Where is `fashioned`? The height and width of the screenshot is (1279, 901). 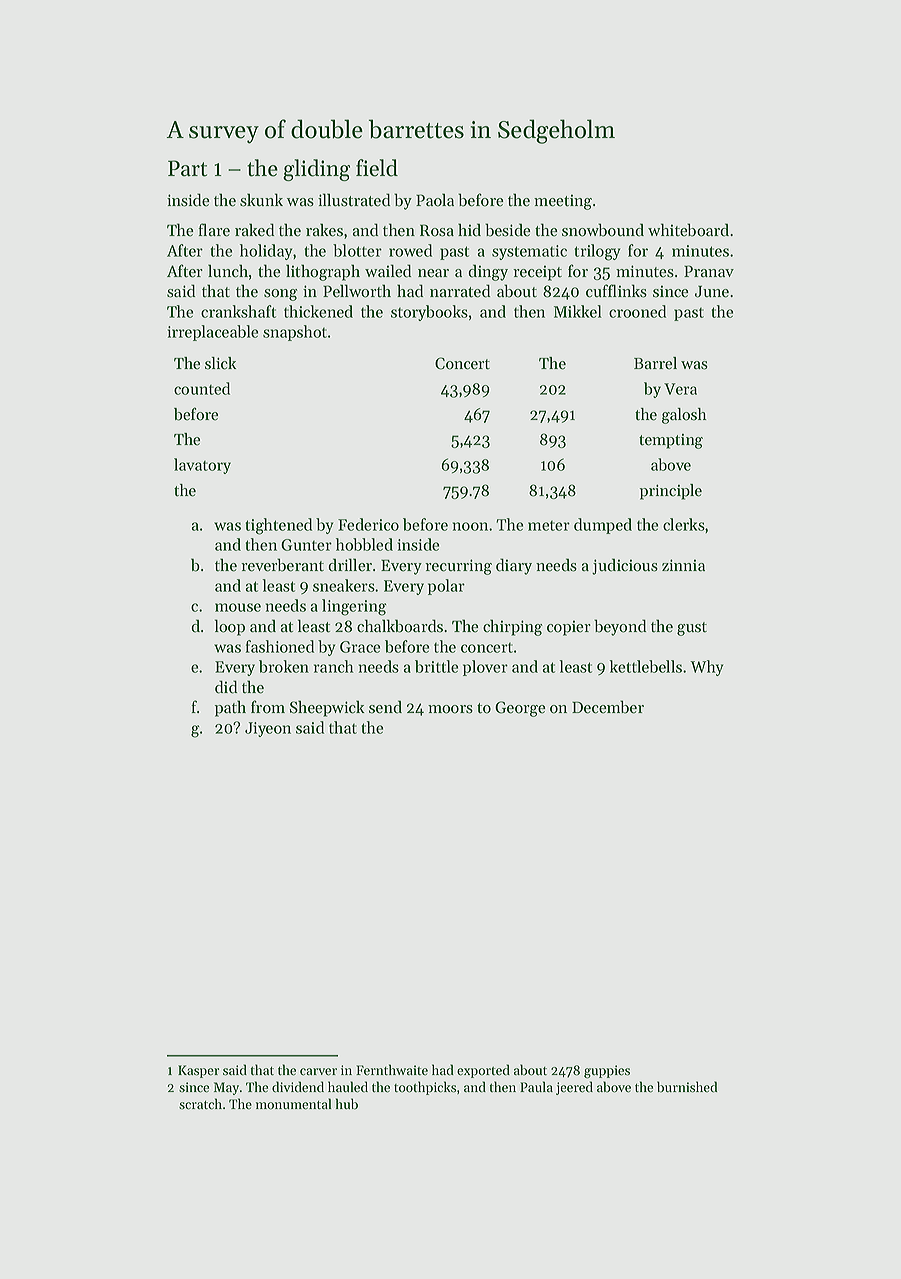 fashioned is located at coordinates (280, 646).
